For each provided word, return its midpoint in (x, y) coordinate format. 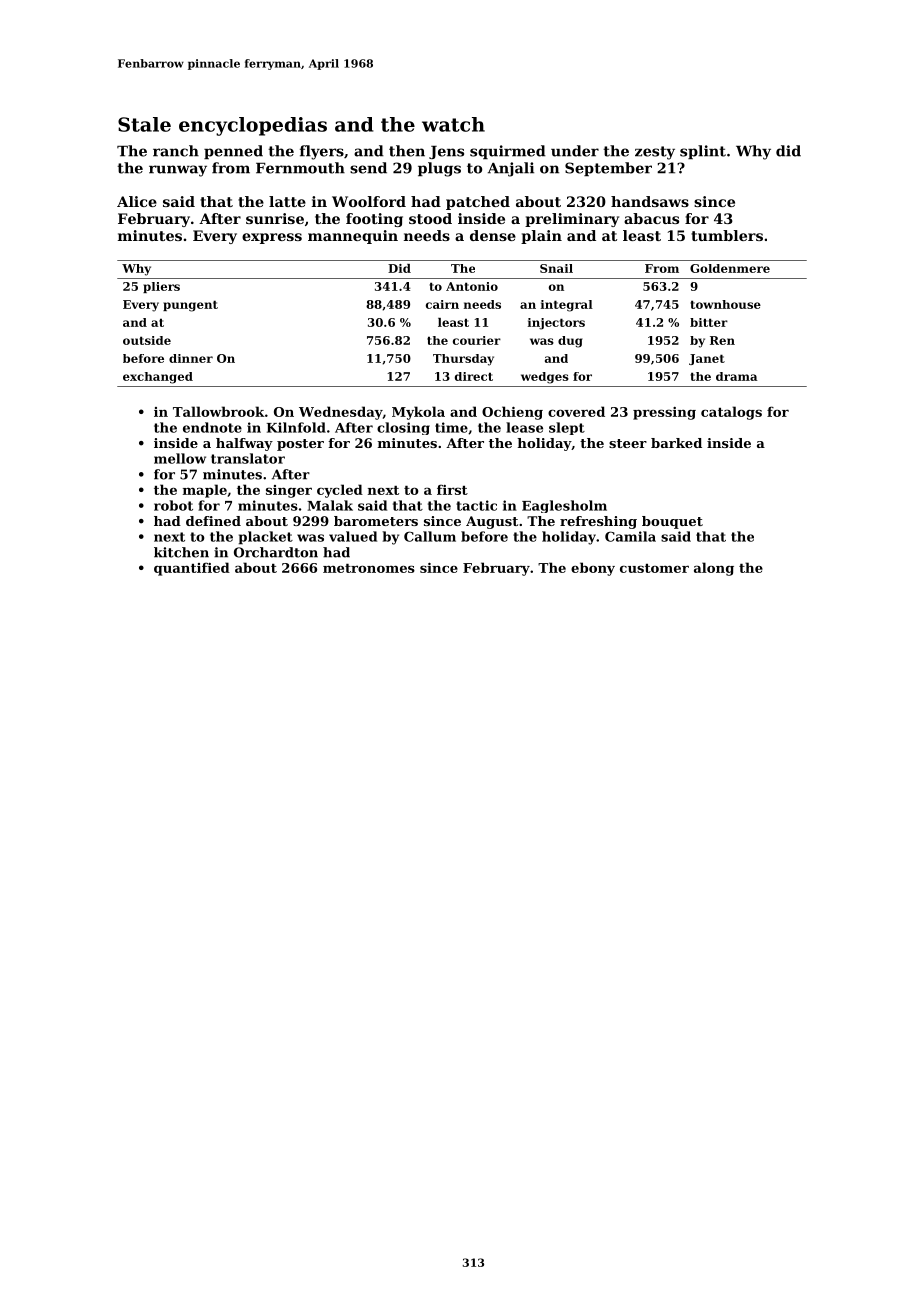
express (272, 238)
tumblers (727, 235)
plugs (439, 169)
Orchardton (276, 552)
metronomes (369, 568)
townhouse (725, 304)
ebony (593, 569)
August (492, 522)
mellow (180, 458)
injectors (556, 324)
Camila (630, 536)
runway (178, 171)
